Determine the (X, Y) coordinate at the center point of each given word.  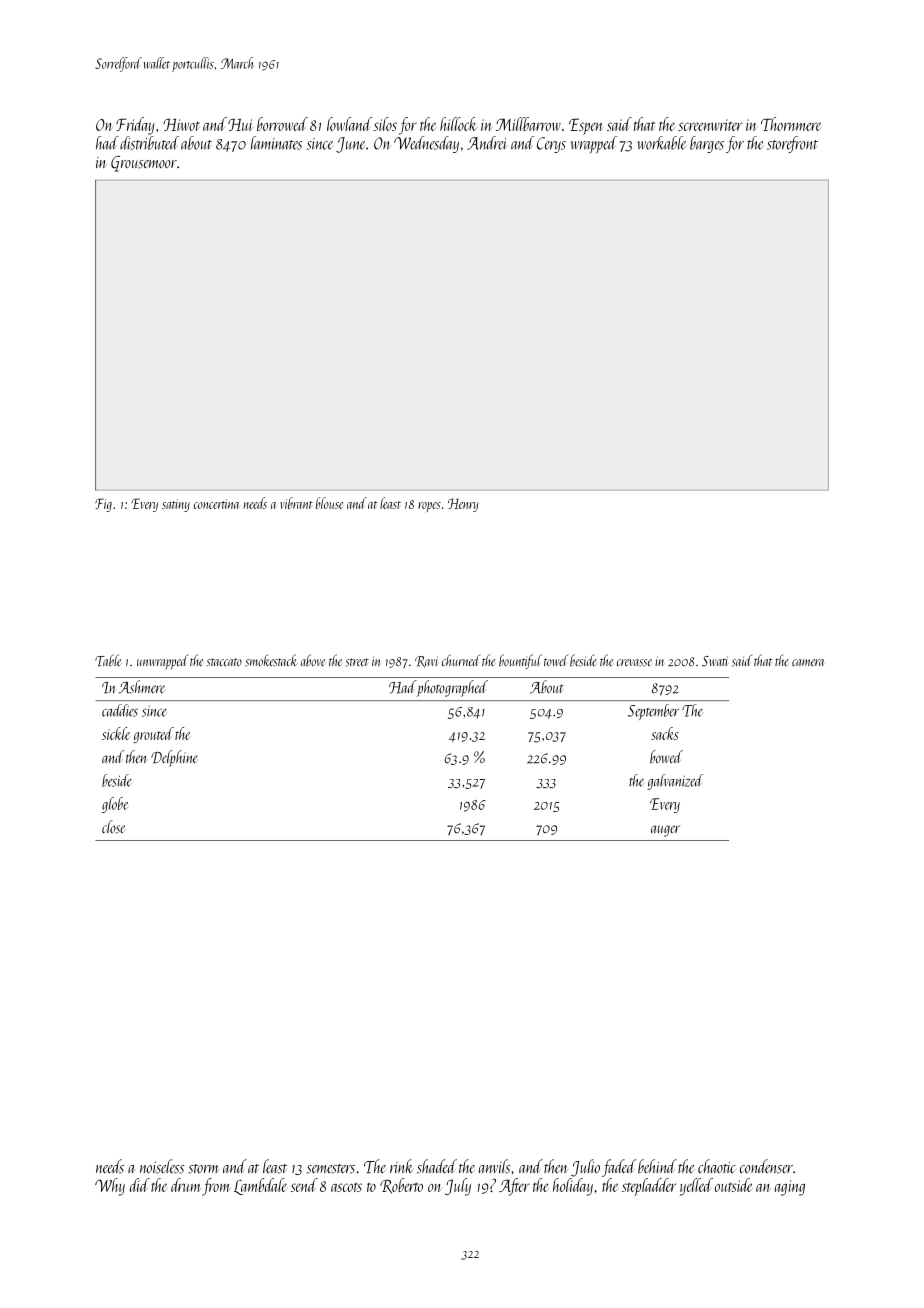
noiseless (162, 1166)
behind (657, 1166)
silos (385, 124)
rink (402, 1166)
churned (461, 660)
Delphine (174, 758)
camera (808, 663)
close (113, 827)
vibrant (296, 503)
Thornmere (791, 124)
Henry (463, 505)
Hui (240, 125)
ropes (429, 507)
